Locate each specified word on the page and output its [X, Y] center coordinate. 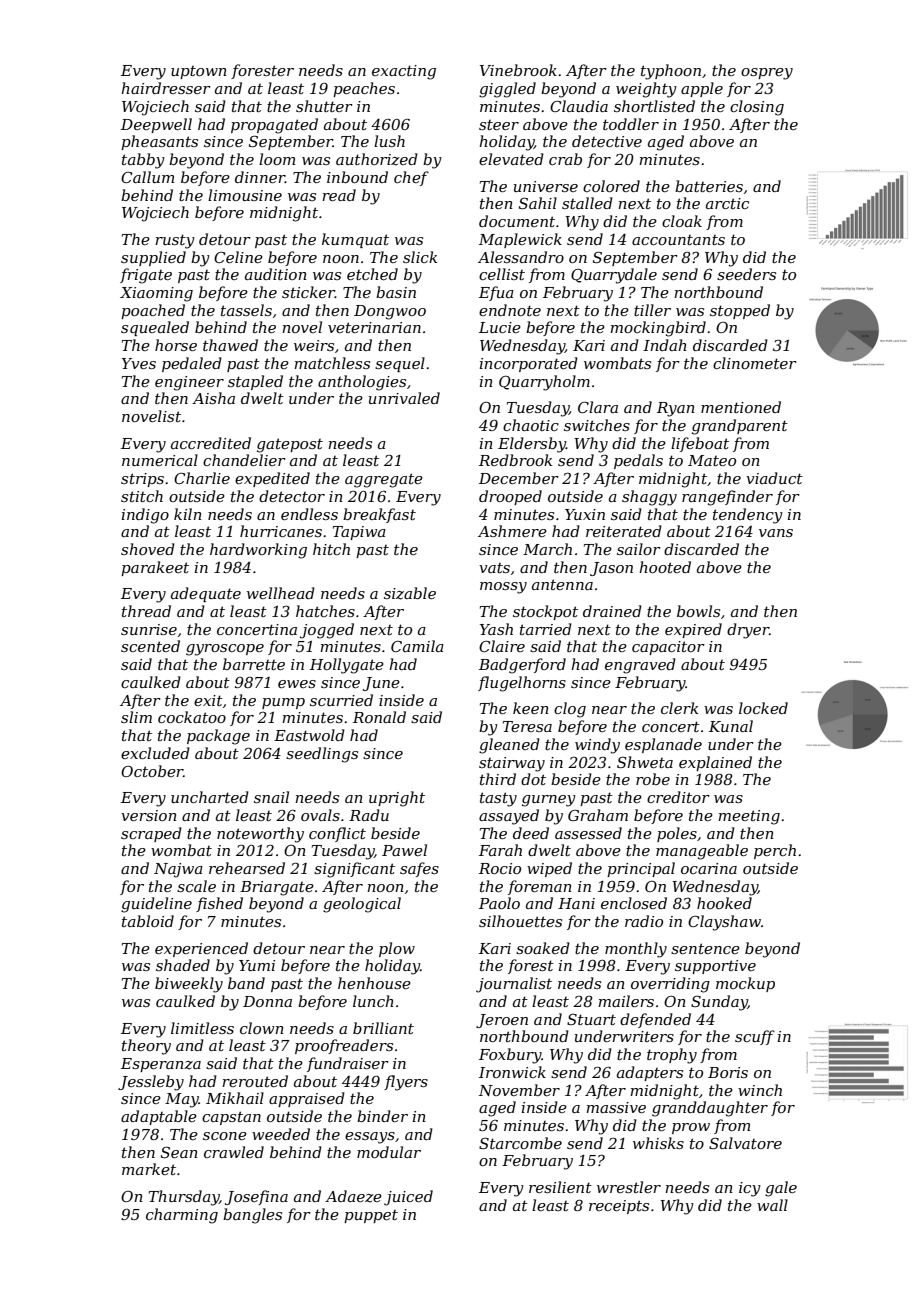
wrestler [629, 1187]
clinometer [755, 363]
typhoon [671, 72]
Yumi [257, 965]
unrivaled [404, 398]
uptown [199, 72]
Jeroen [502, 1021]
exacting [404, 72]
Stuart [591, 1019]
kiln [188, 514]
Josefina [256, 1197]
